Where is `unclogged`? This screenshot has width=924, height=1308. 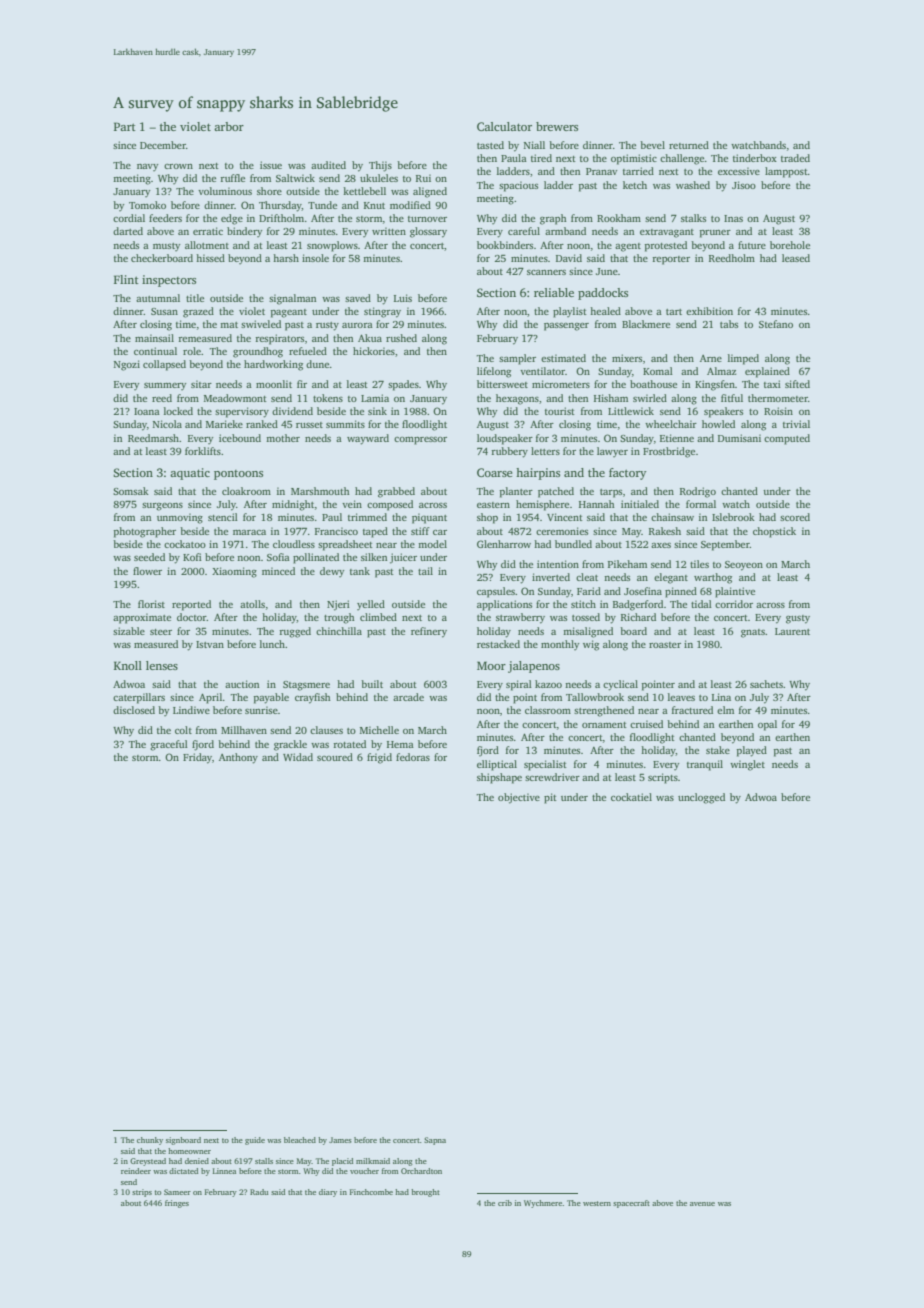 unclogged is located at coordinates (701, 798).
